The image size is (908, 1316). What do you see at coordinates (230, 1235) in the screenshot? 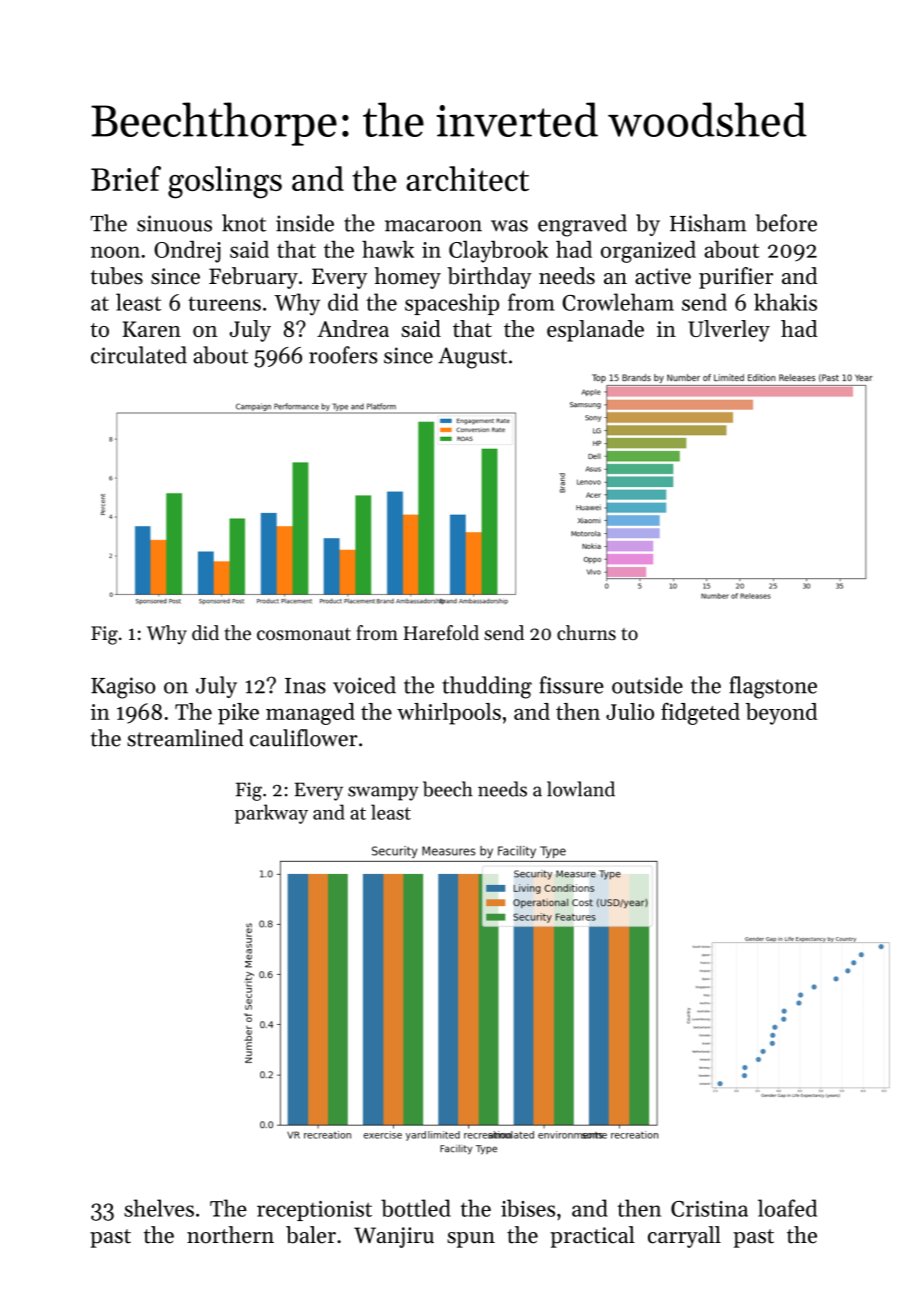
I see `northern` at bounding box center [230, 1235].
